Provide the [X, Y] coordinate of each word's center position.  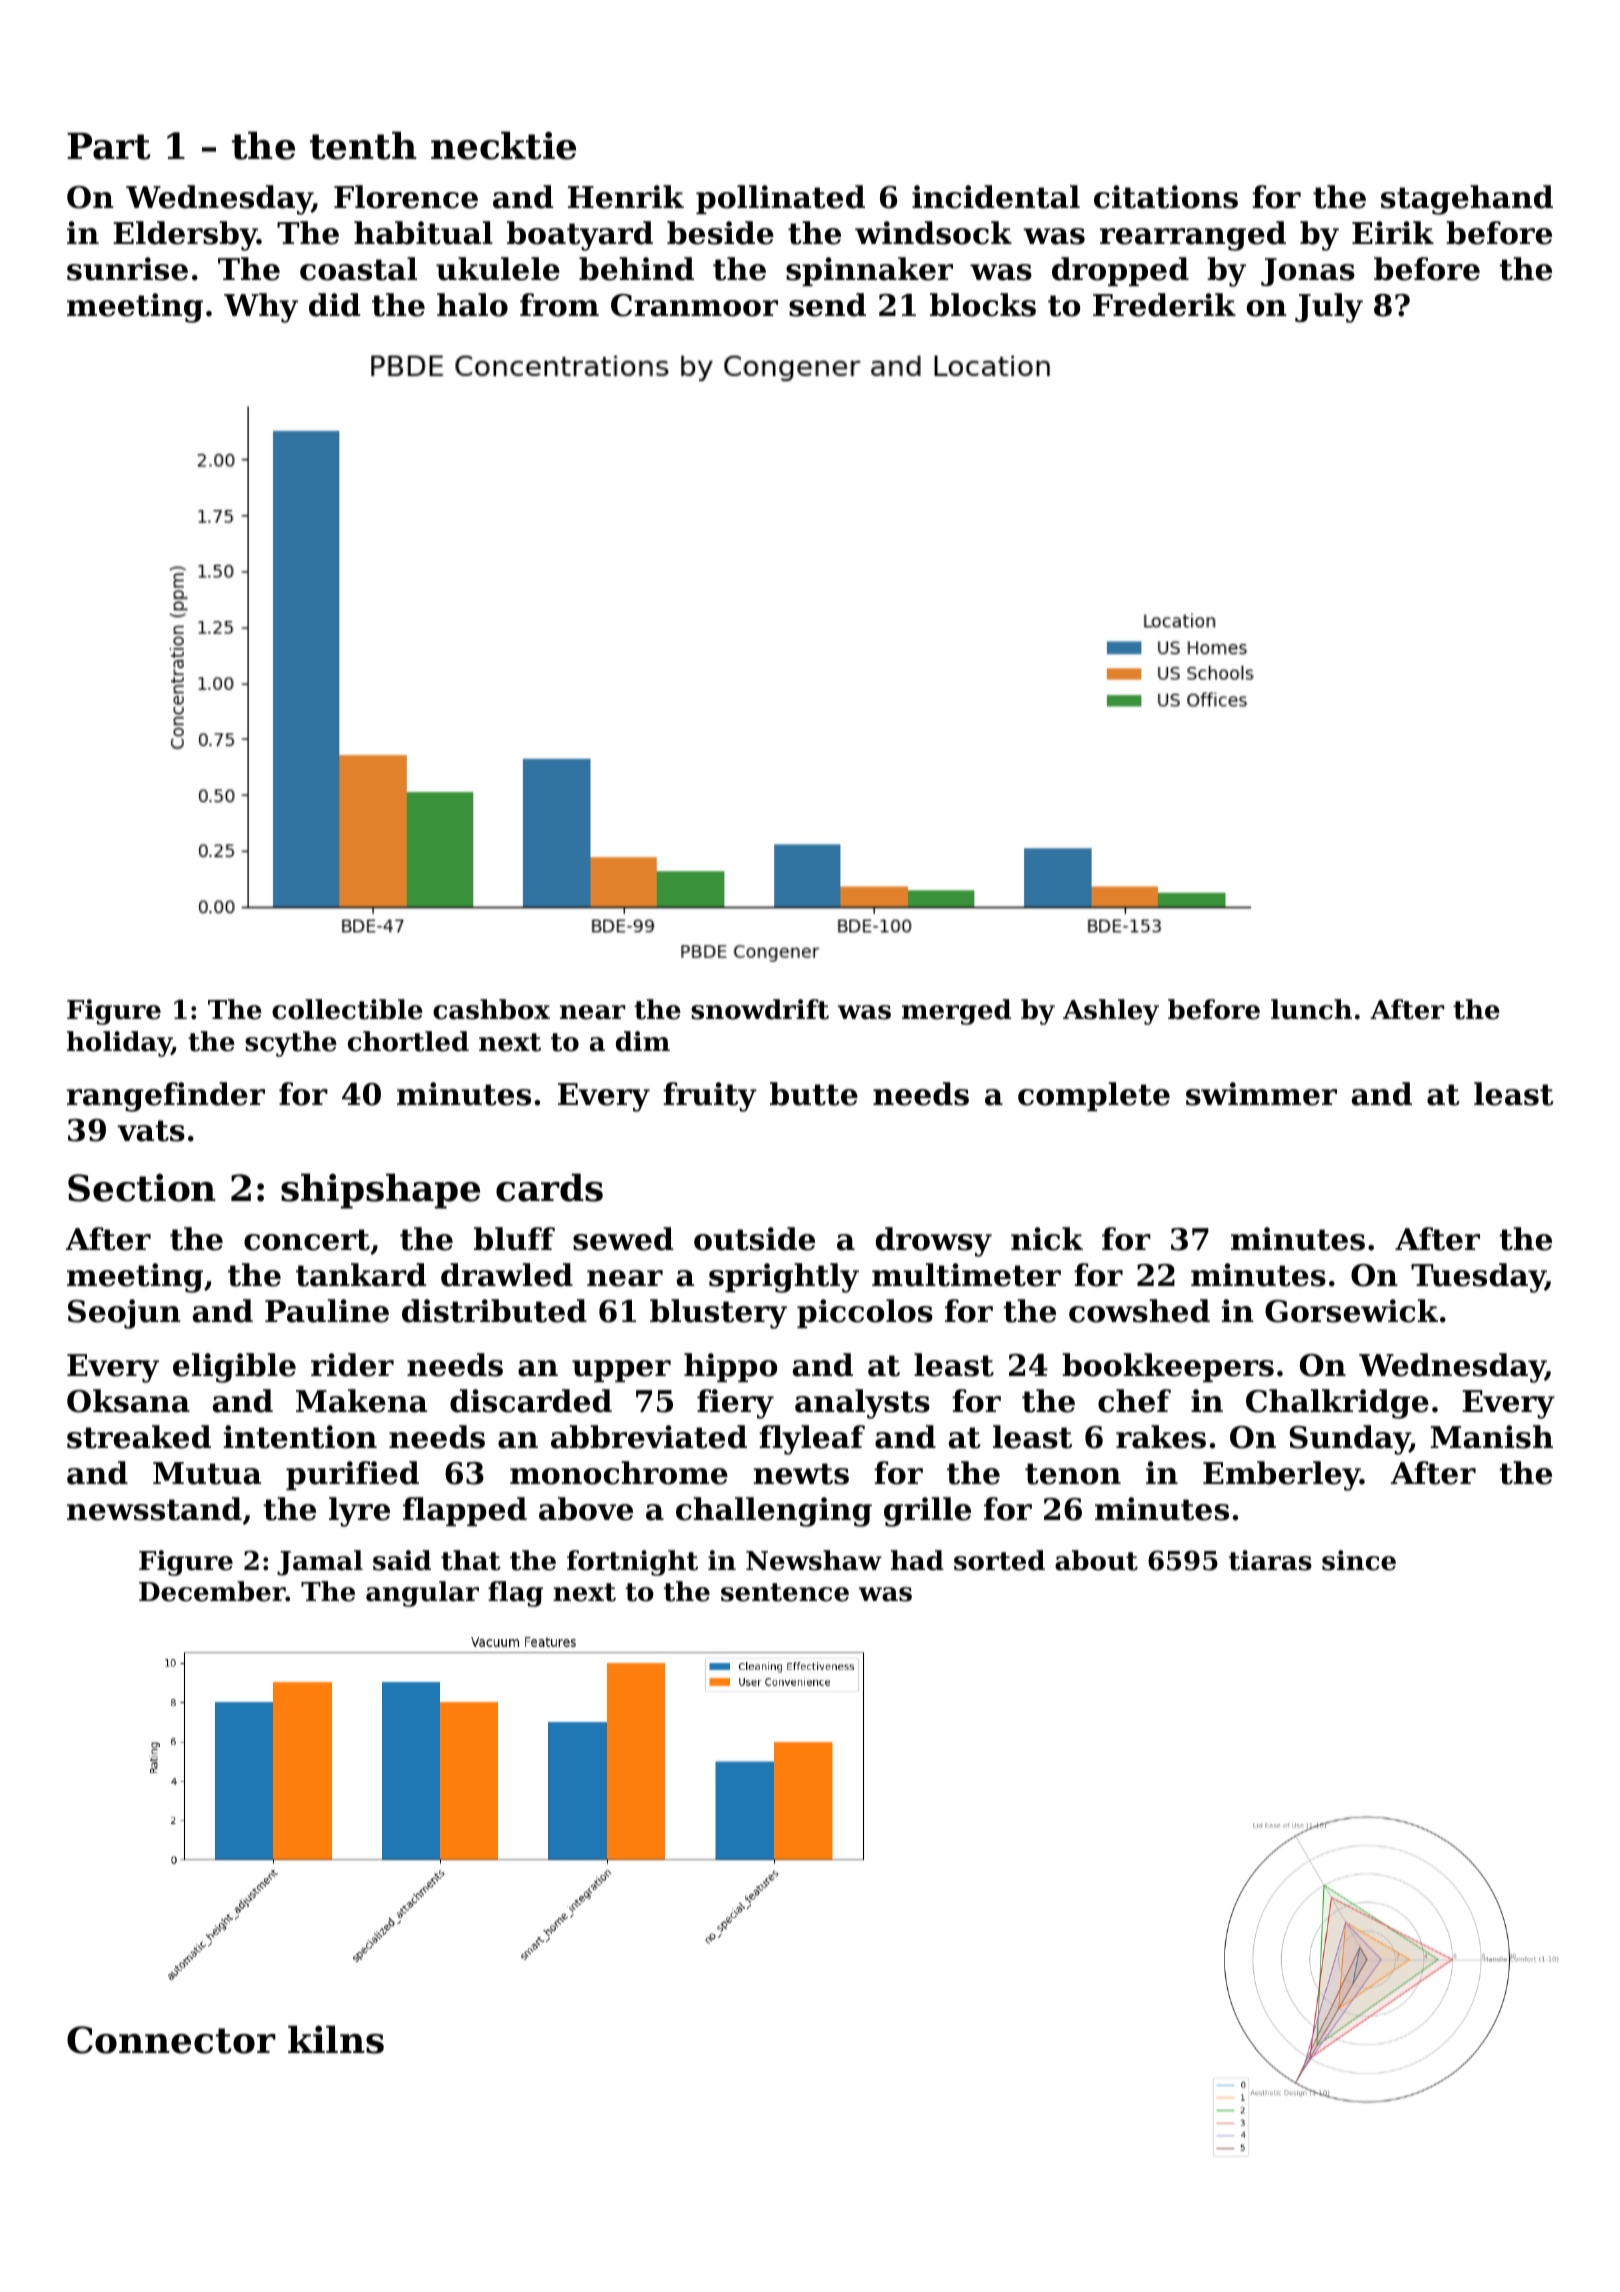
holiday [119, 1044]
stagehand [1467, 200]
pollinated [780, 199]
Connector [171, 2040]
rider [352, 1365]
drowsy [934, 1242]
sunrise [127, 269]
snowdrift [760, 1009]
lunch [1311, 1009]
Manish [1492, 1437]
